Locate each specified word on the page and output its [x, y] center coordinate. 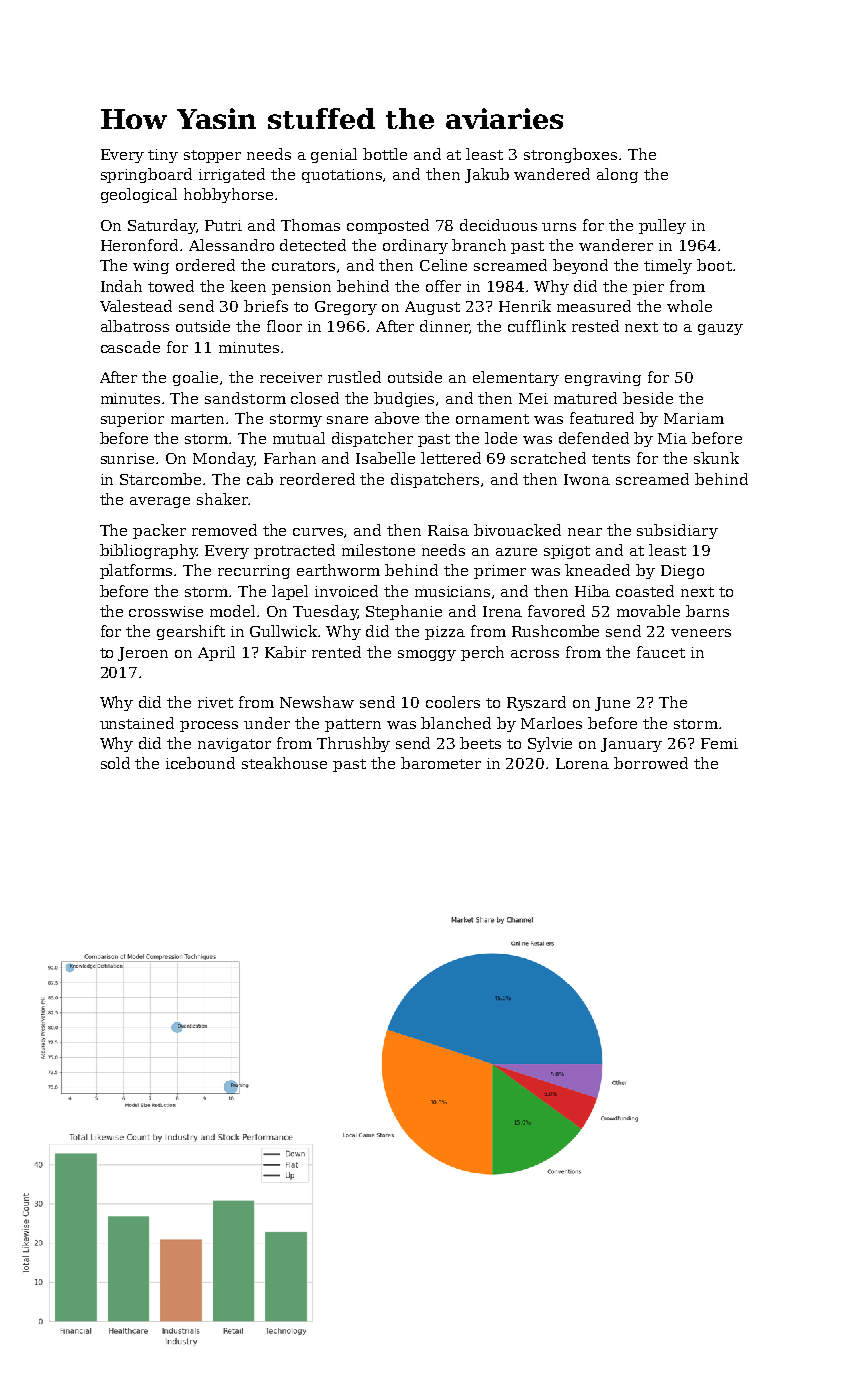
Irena [502, 611]
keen [248, 286]
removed [224, 530]
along [617, 175]
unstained [137, 723]
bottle [385, 154]
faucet [661, 652]
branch [479, 245]
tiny [163, 156]
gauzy [720, 329]
